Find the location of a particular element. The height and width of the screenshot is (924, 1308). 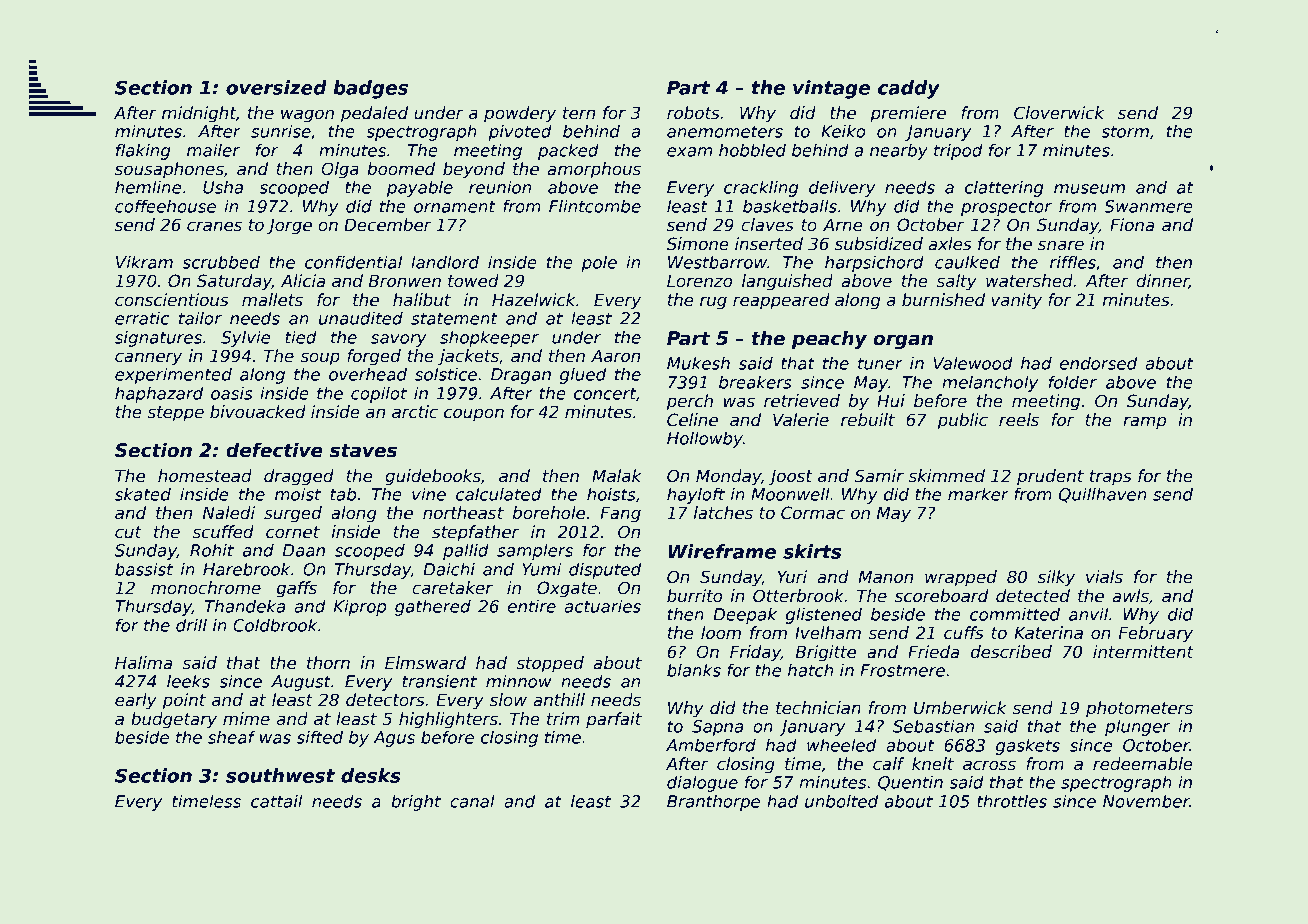

hoists is located at coordinates (611, 494).
